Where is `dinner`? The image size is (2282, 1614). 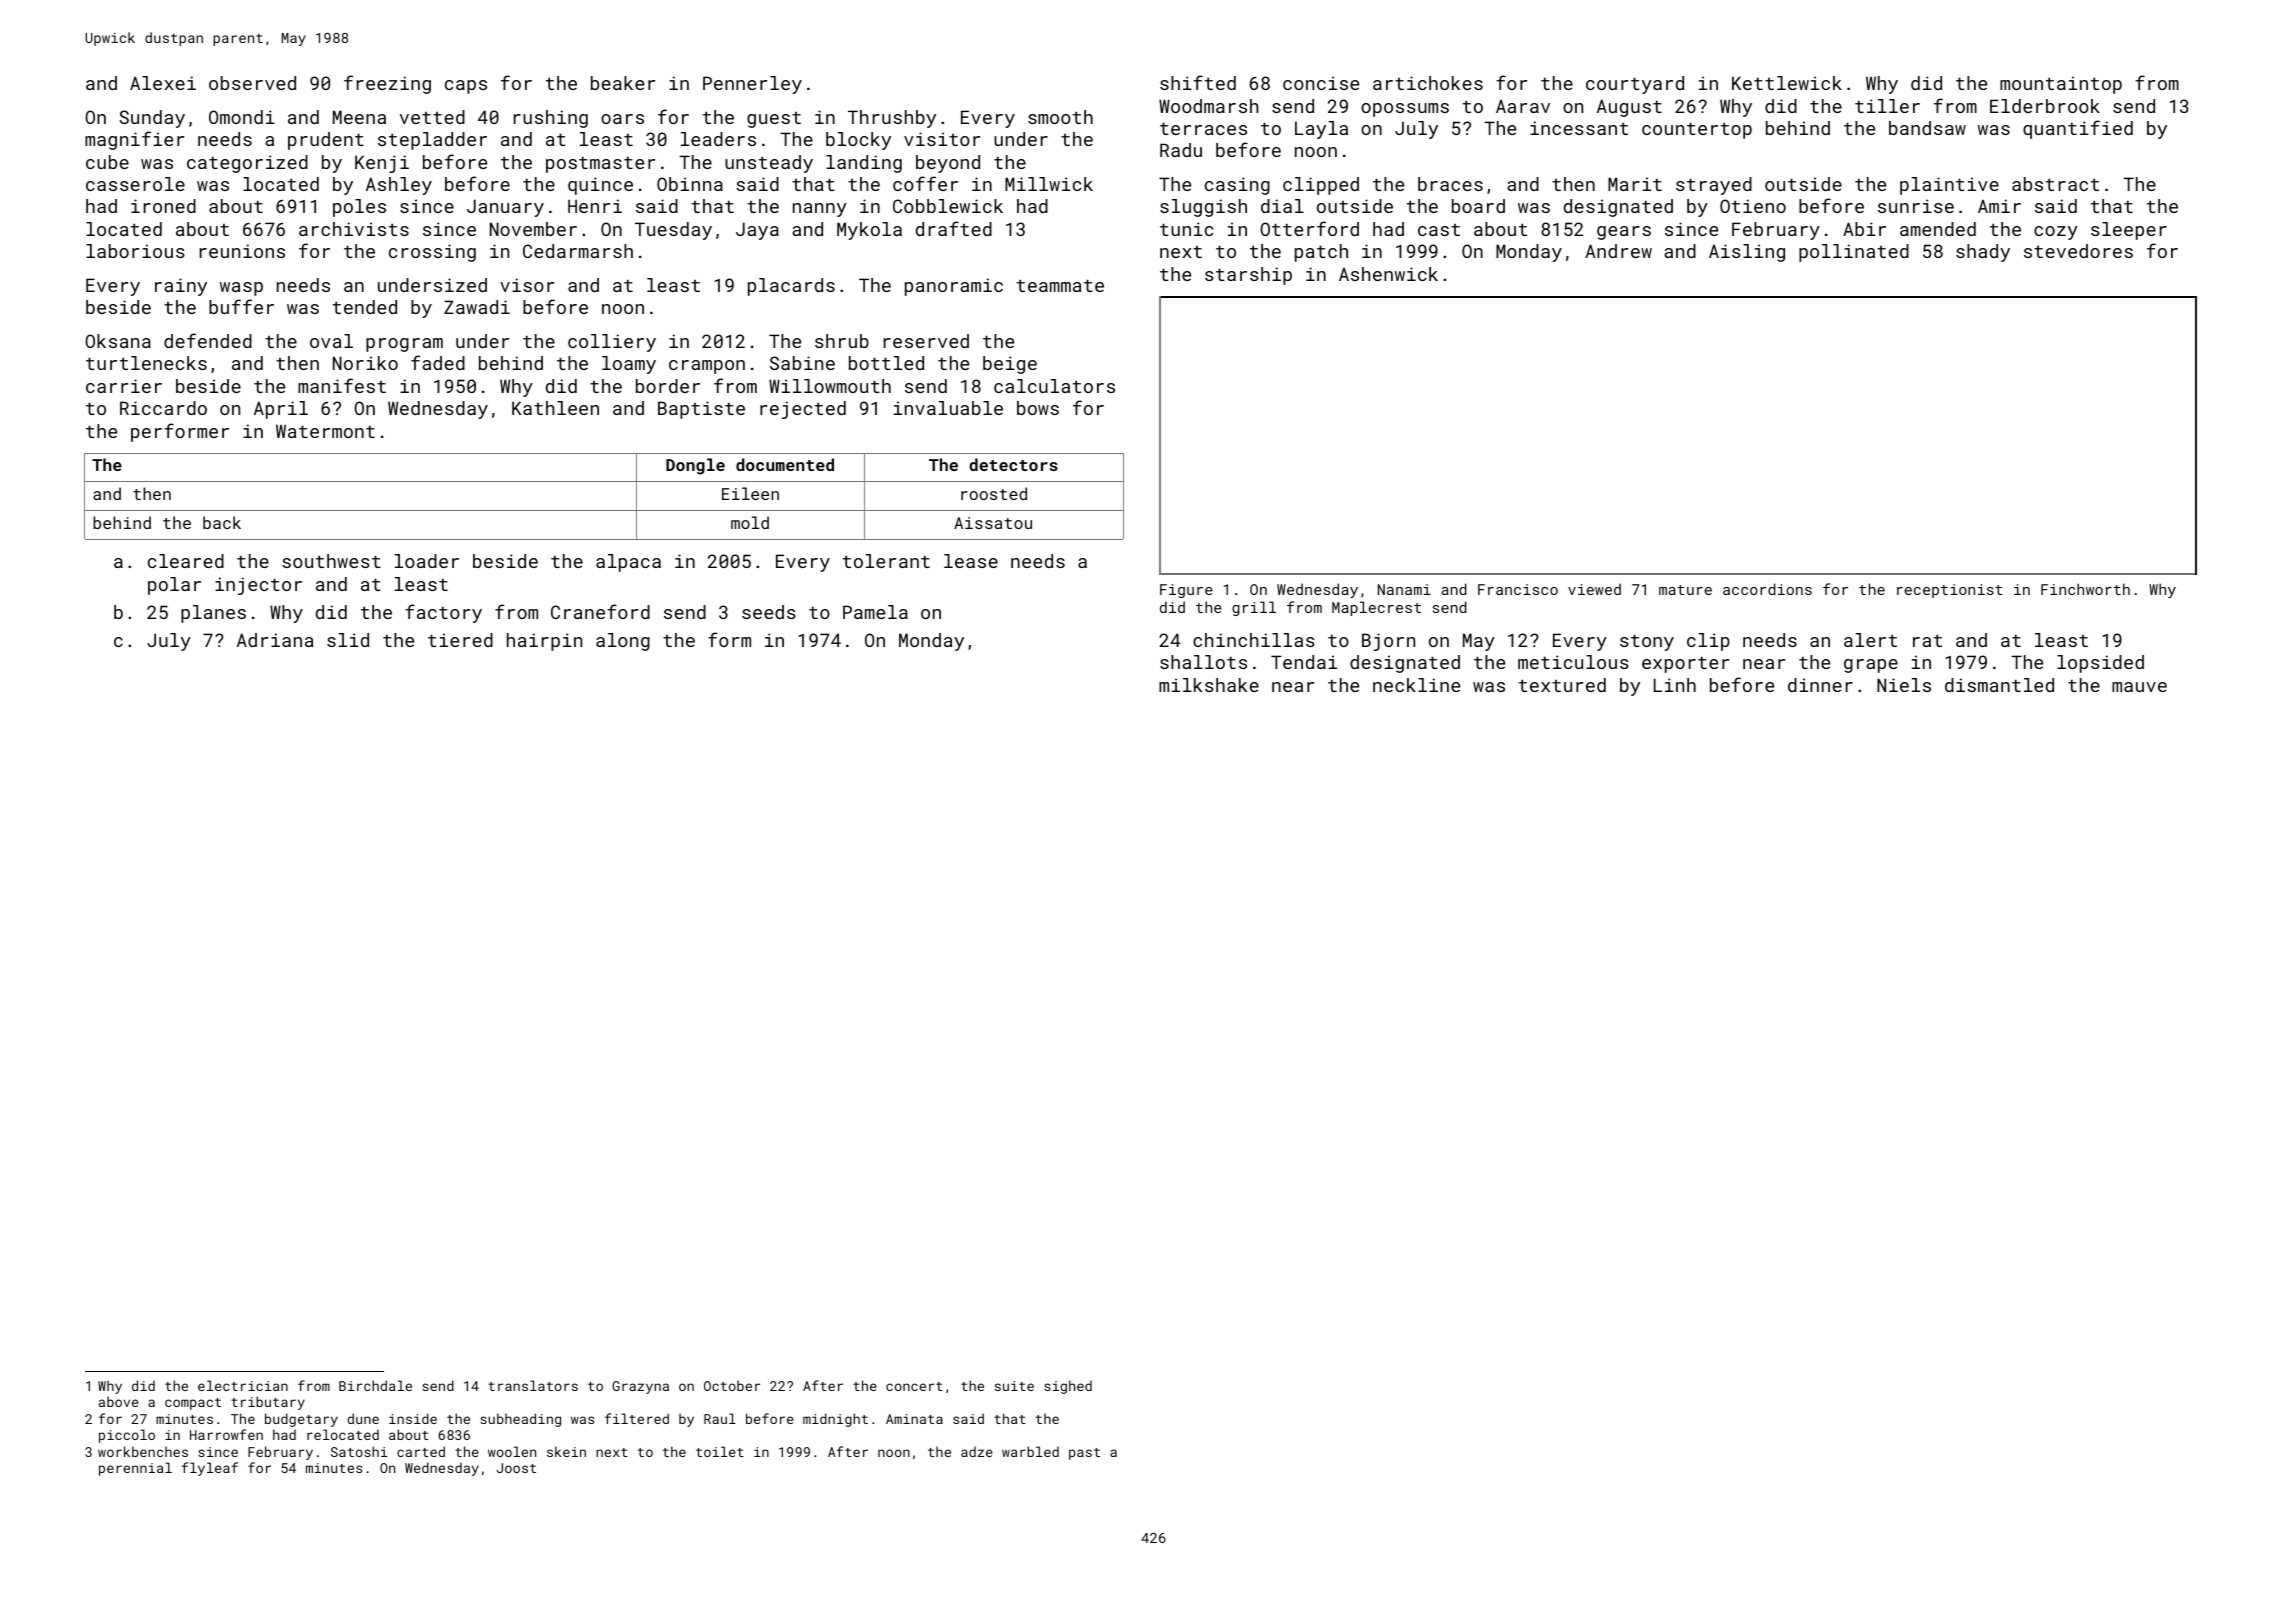 dinner is located at coordinates (1820, 685).
